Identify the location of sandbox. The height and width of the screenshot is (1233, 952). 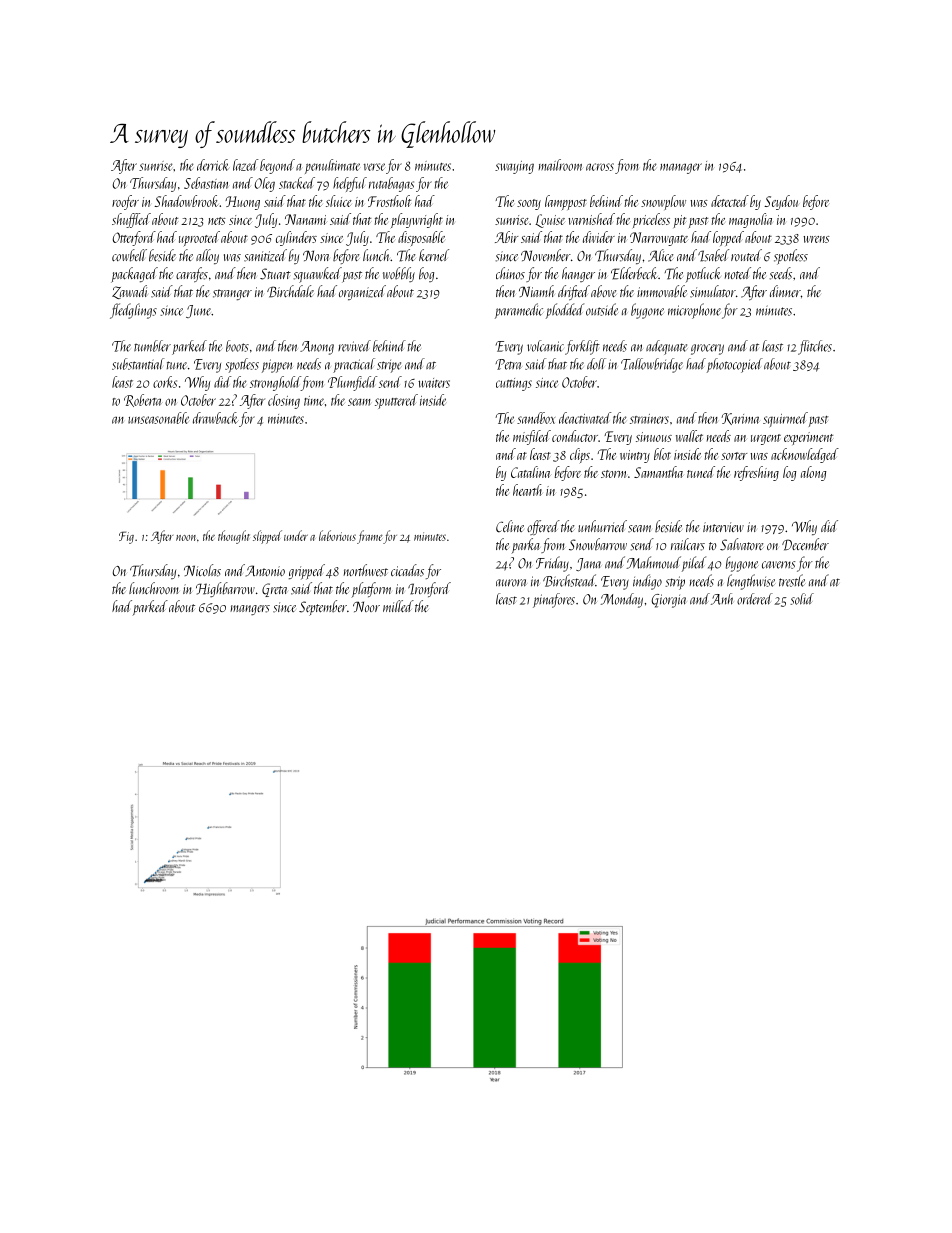
(536, 418).
